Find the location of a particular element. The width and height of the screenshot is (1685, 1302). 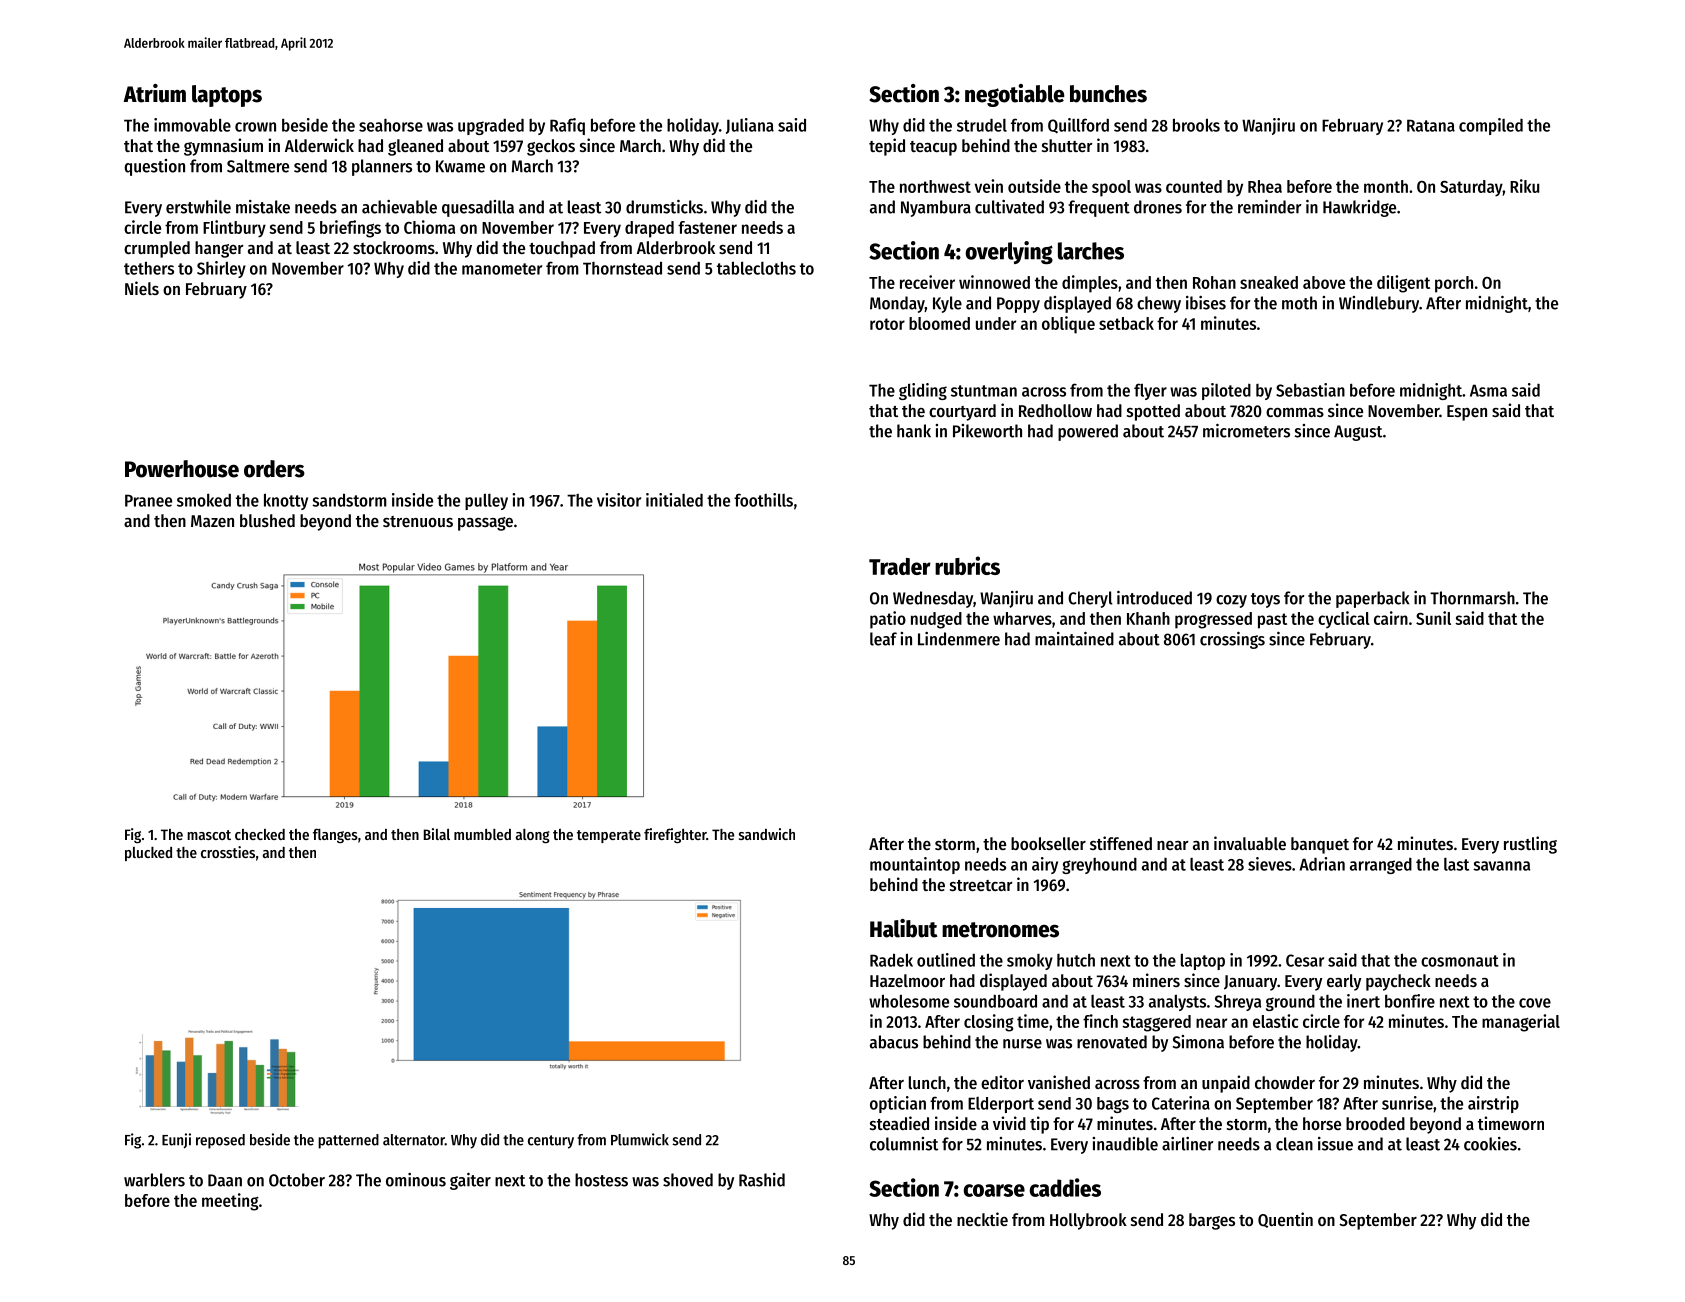

Adrian is located at coordinates (1322, 864).
